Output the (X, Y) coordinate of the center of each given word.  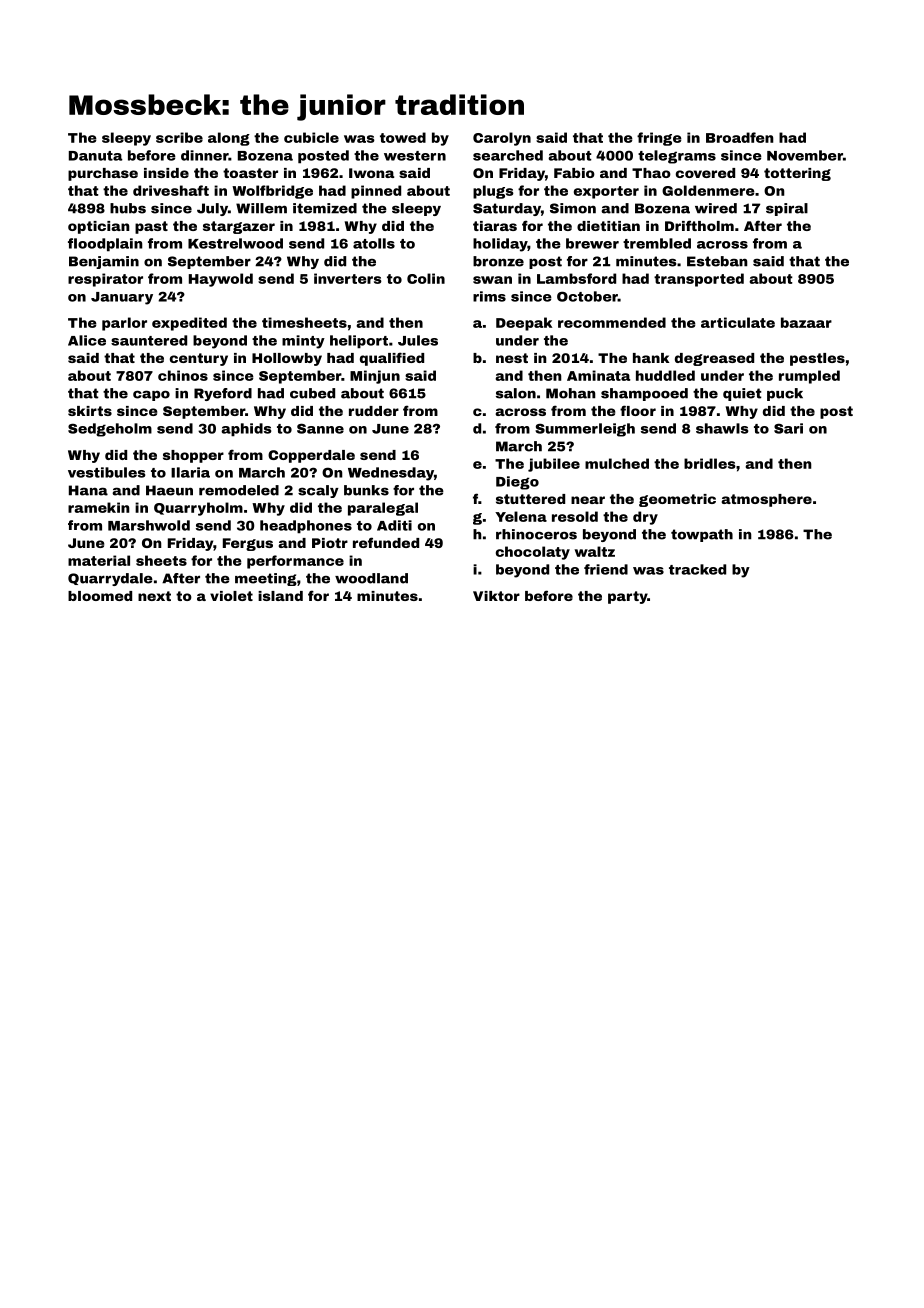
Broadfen (740, 137)
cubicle (311, 137)
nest (512, 358)
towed (403, 137)
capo (151, 395)
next (154, 596)
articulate (738, 322)
